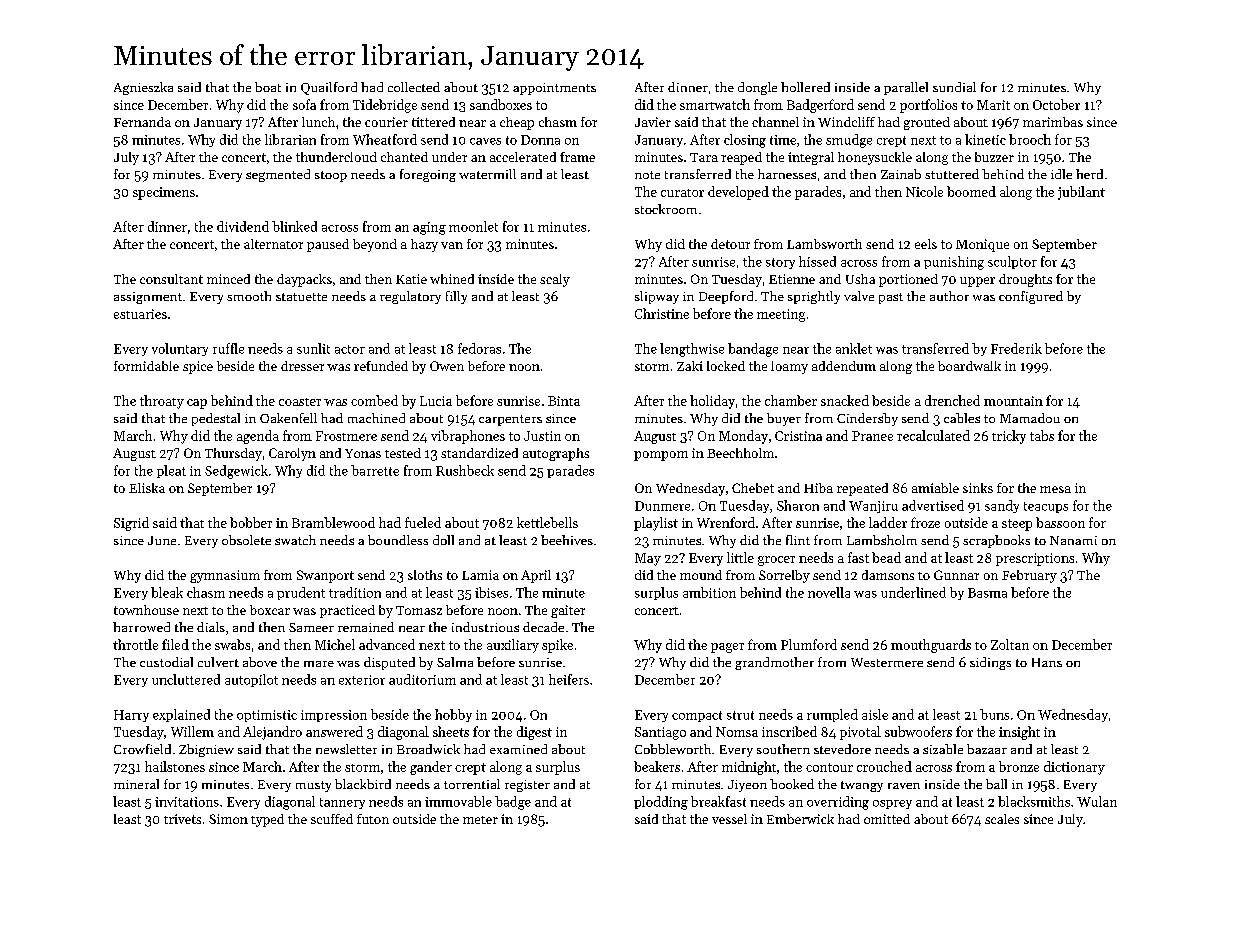  Describe the element at coordinates (775, 122) in the screenshot. I see `channel` at that location.
